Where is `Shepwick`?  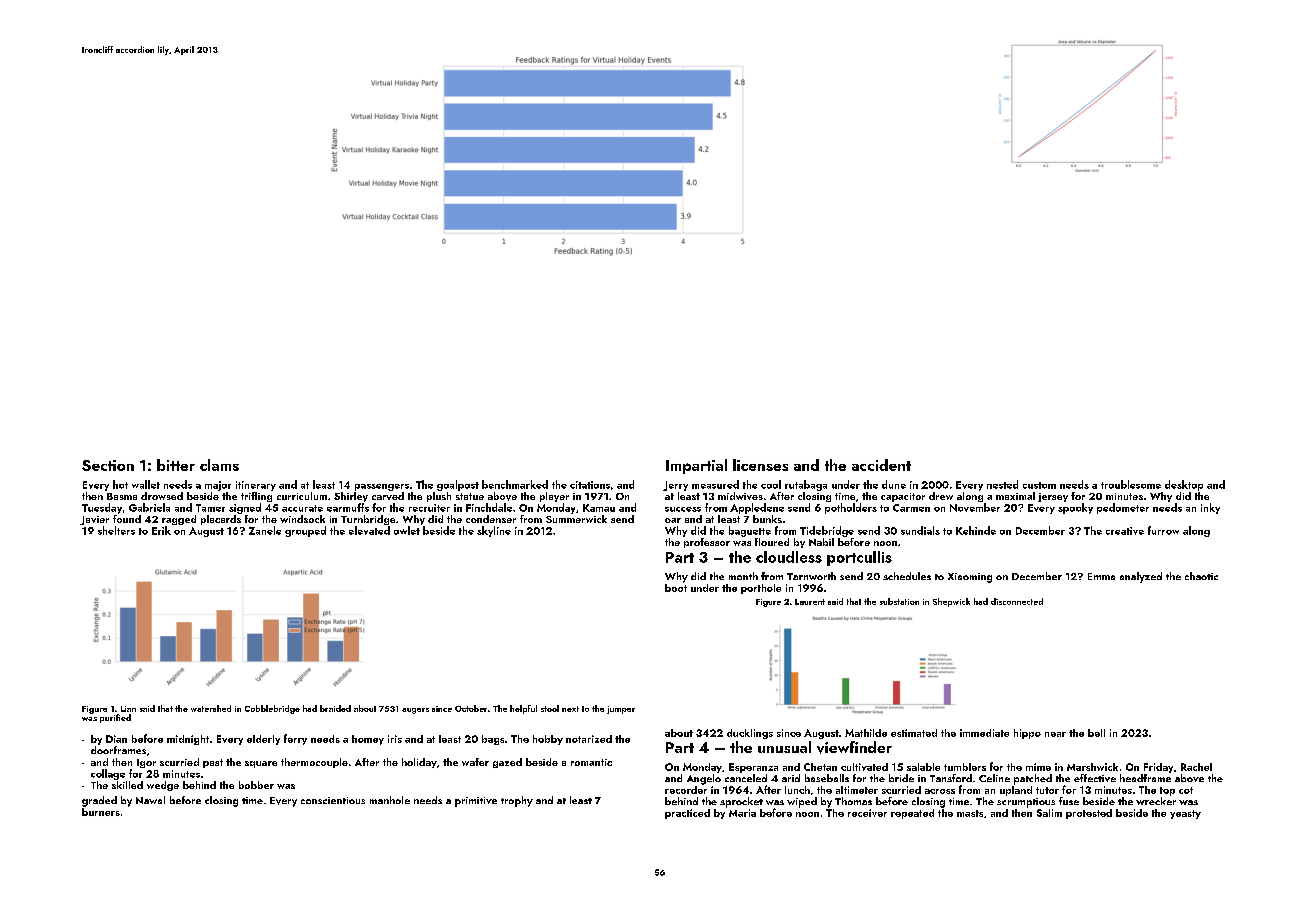
Shepwick is located at coordinates (951, 602).
